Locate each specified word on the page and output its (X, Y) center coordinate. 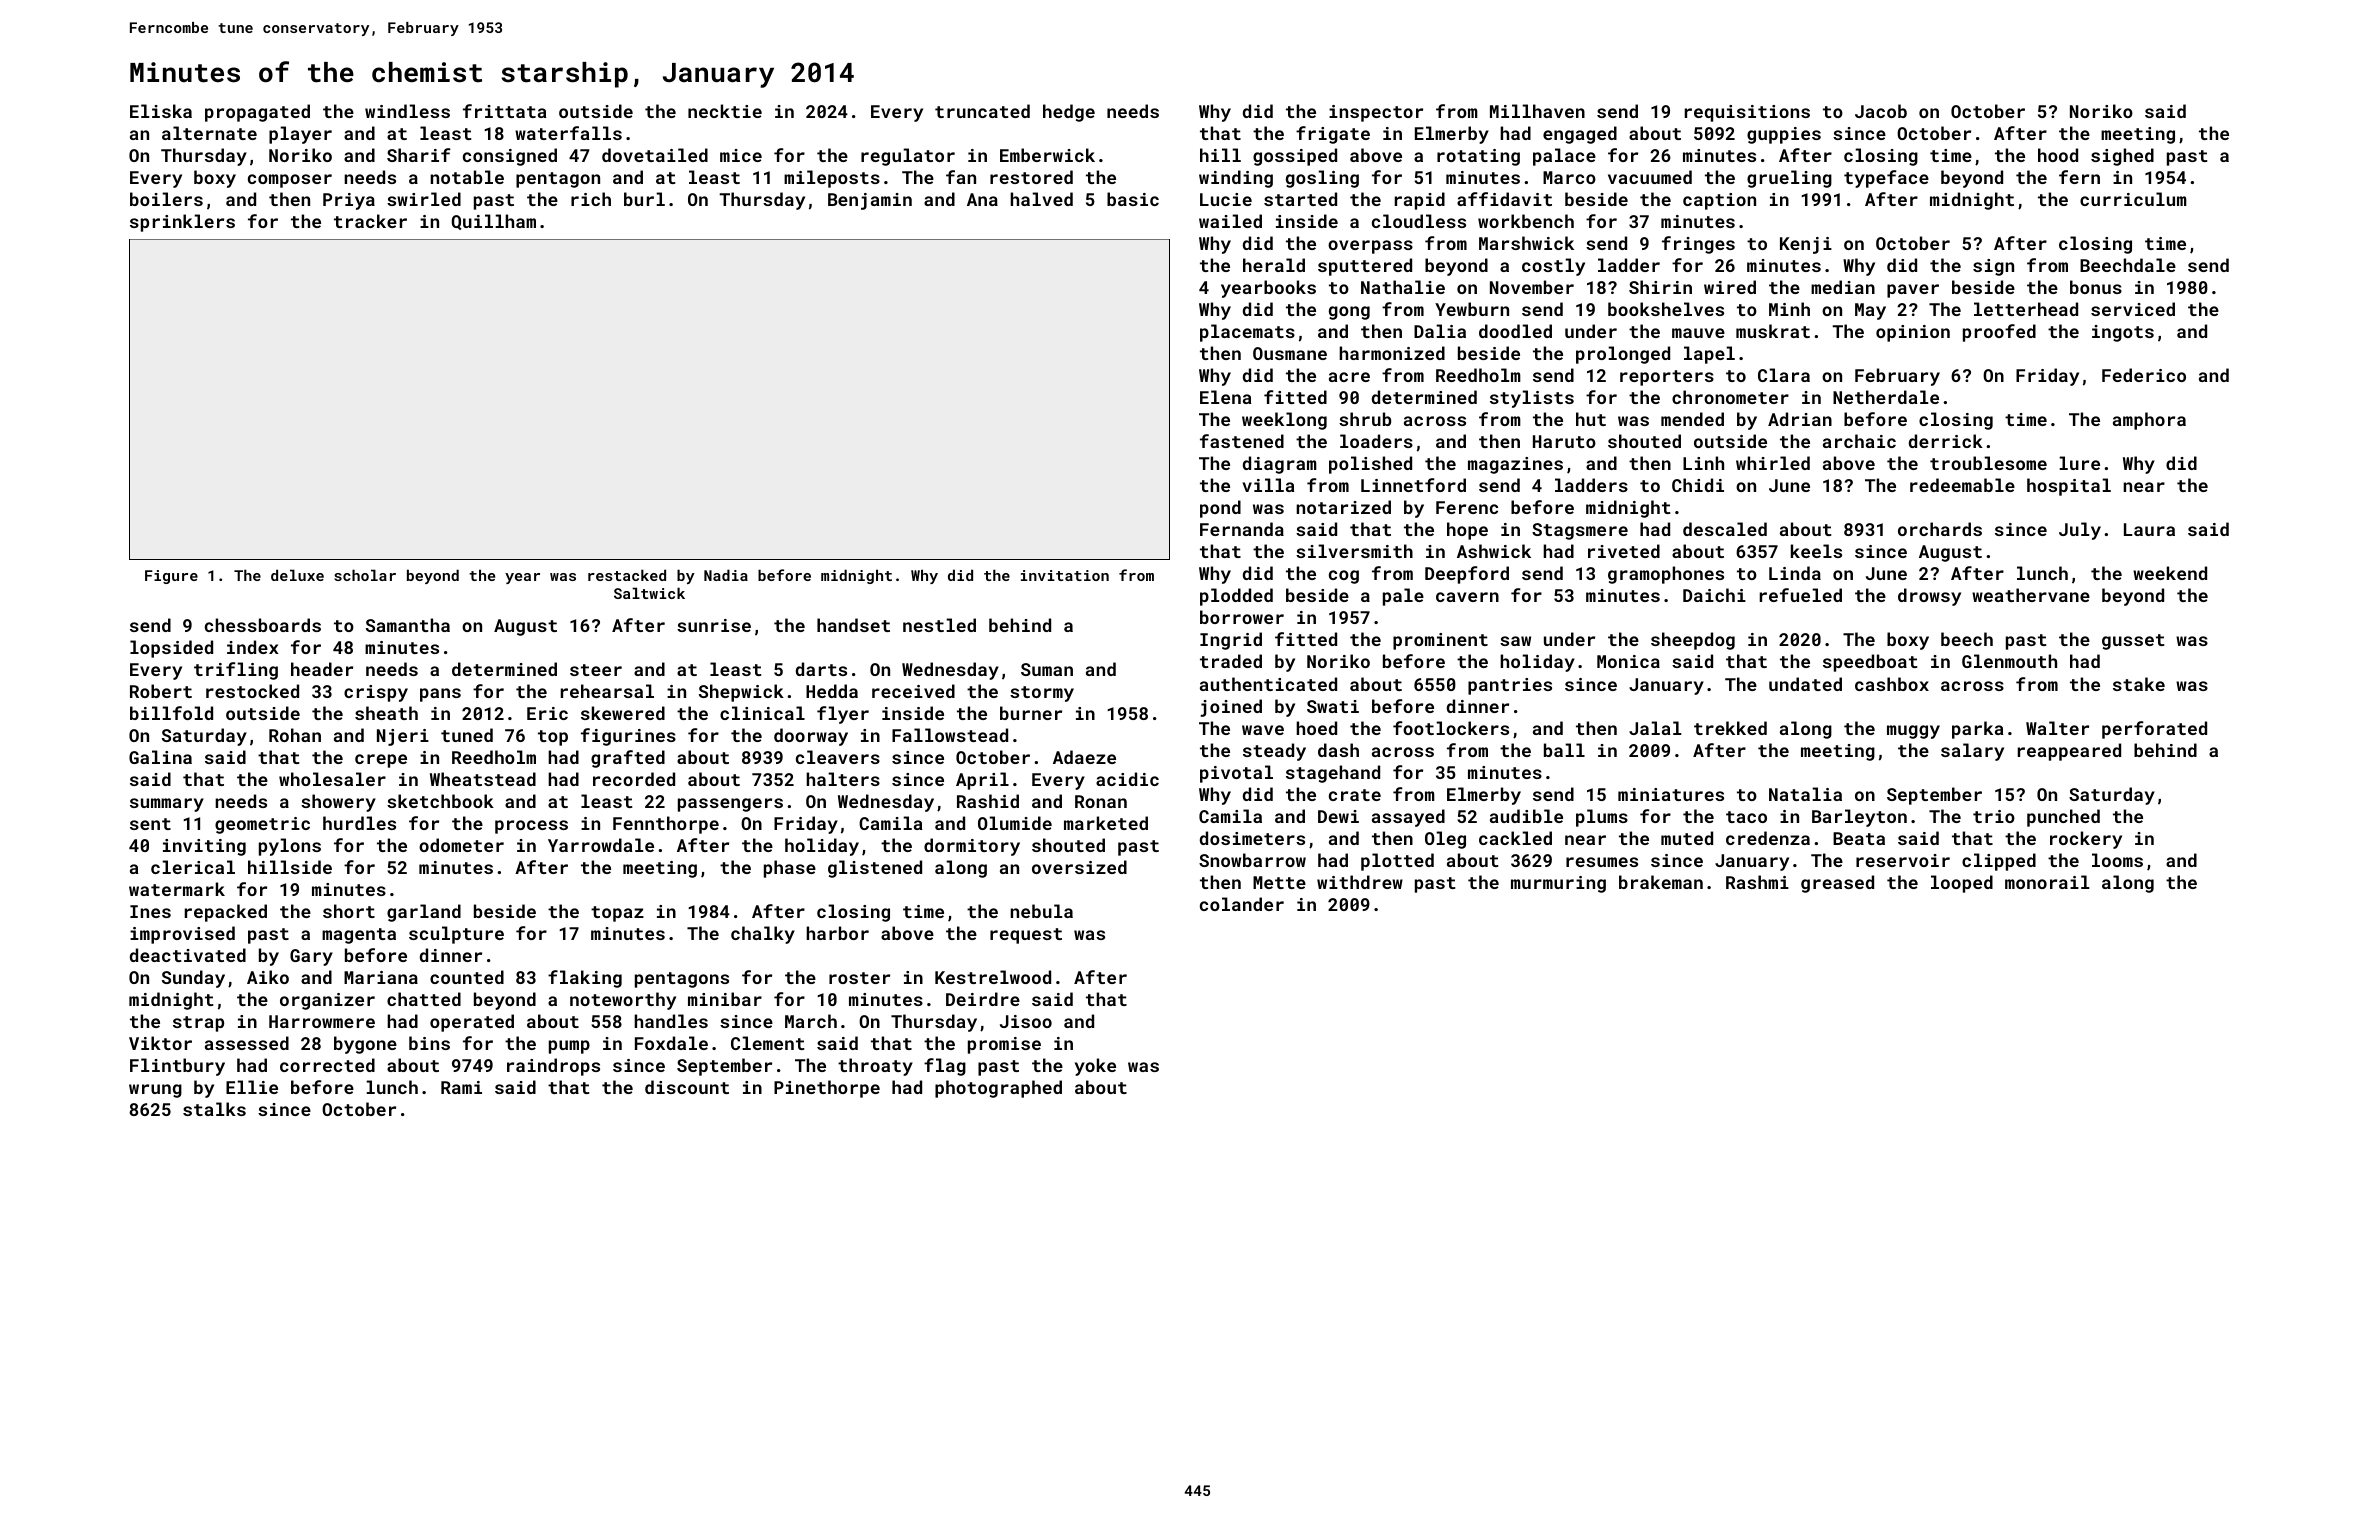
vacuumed (1650, 177)
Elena (1225, 397)
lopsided (171, 649)
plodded (1236, 597)
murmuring (1558, 884)
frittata (504, 111)
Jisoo (1026, 1021)
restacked (627, 575)
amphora (2149, 421)
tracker (370, 221)
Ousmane (1290, 353)
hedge (1069, 113)
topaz (617, 914)
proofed (1999, 333)
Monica (1628, 661)
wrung (155, 1091)
